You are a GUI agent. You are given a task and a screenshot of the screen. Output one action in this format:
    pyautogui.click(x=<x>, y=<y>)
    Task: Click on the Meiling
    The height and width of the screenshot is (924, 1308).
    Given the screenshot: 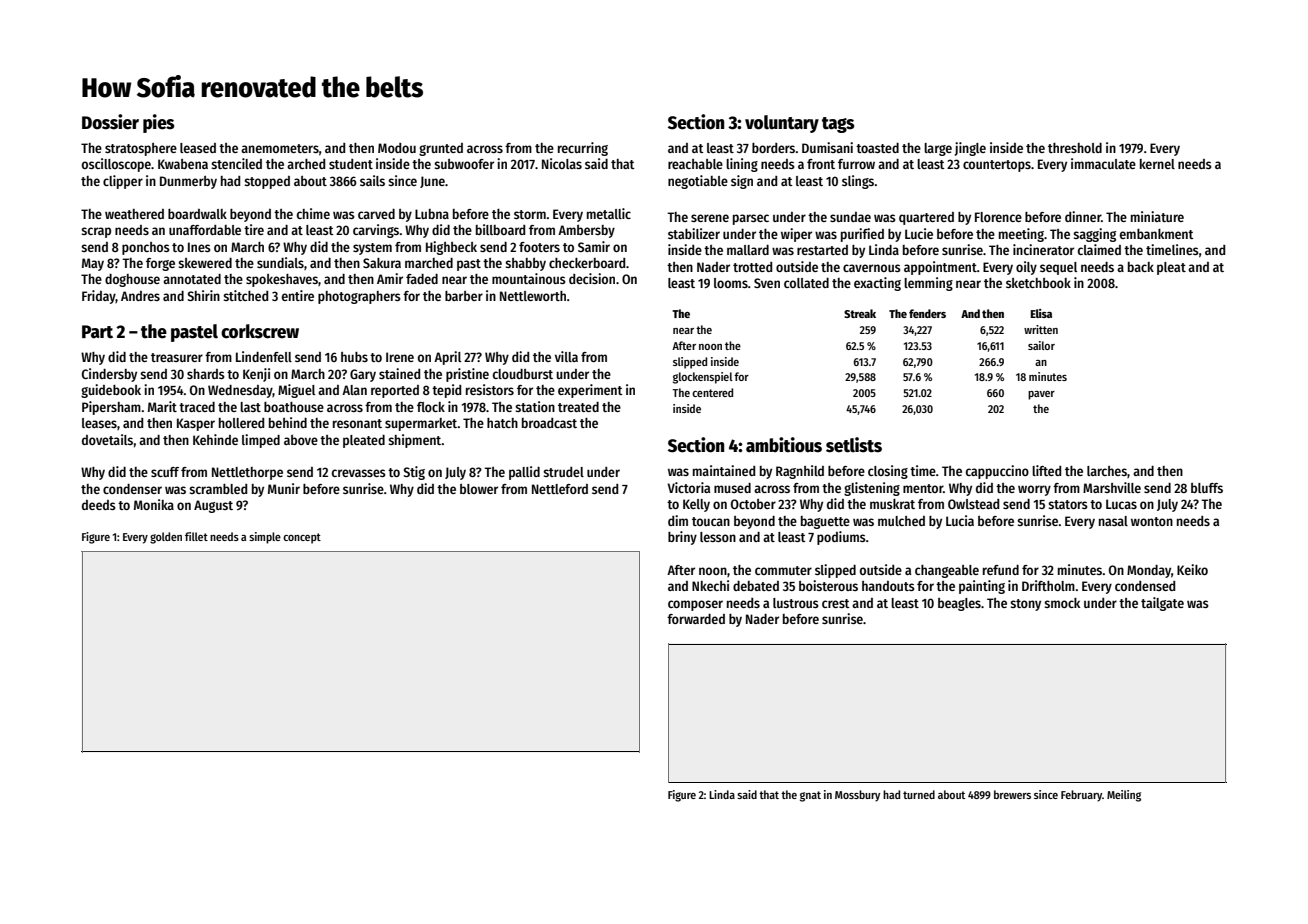 What is the action you would take?
    pyautogui.click(x=1124, y=796)
